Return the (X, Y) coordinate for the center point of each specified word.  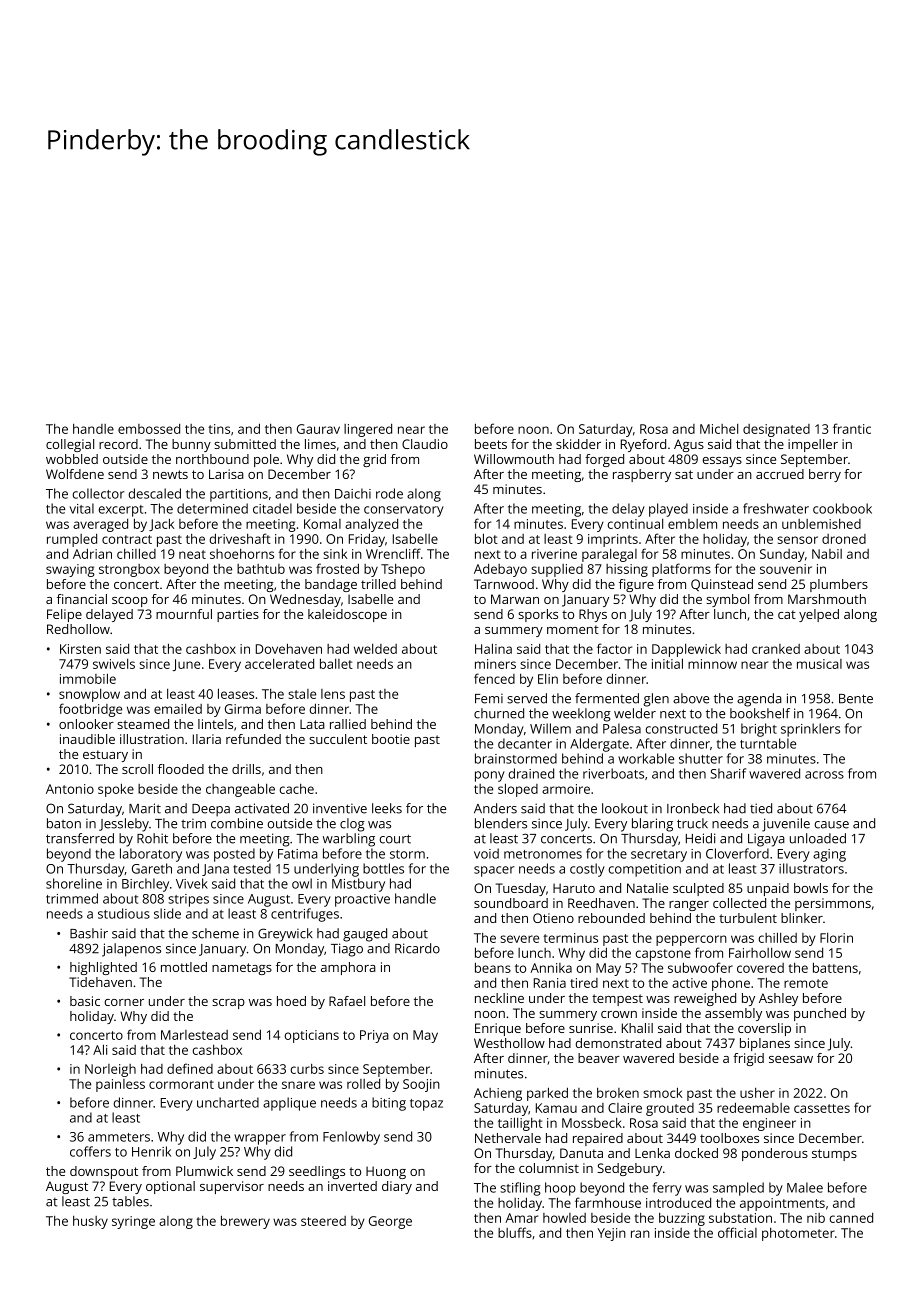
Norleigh (110, 1070)
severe (519, 939)
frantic (852, 428)
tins (219, 429)
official (737, 1232)
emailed (178, 709)
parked (547, 1094)
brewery (245, 1222)
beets (491, 444)
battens (835, 967)
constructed (681, 728)
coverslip (764, 1029)
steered (323, 1221)
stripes (188, 900)
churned (499, 713)
